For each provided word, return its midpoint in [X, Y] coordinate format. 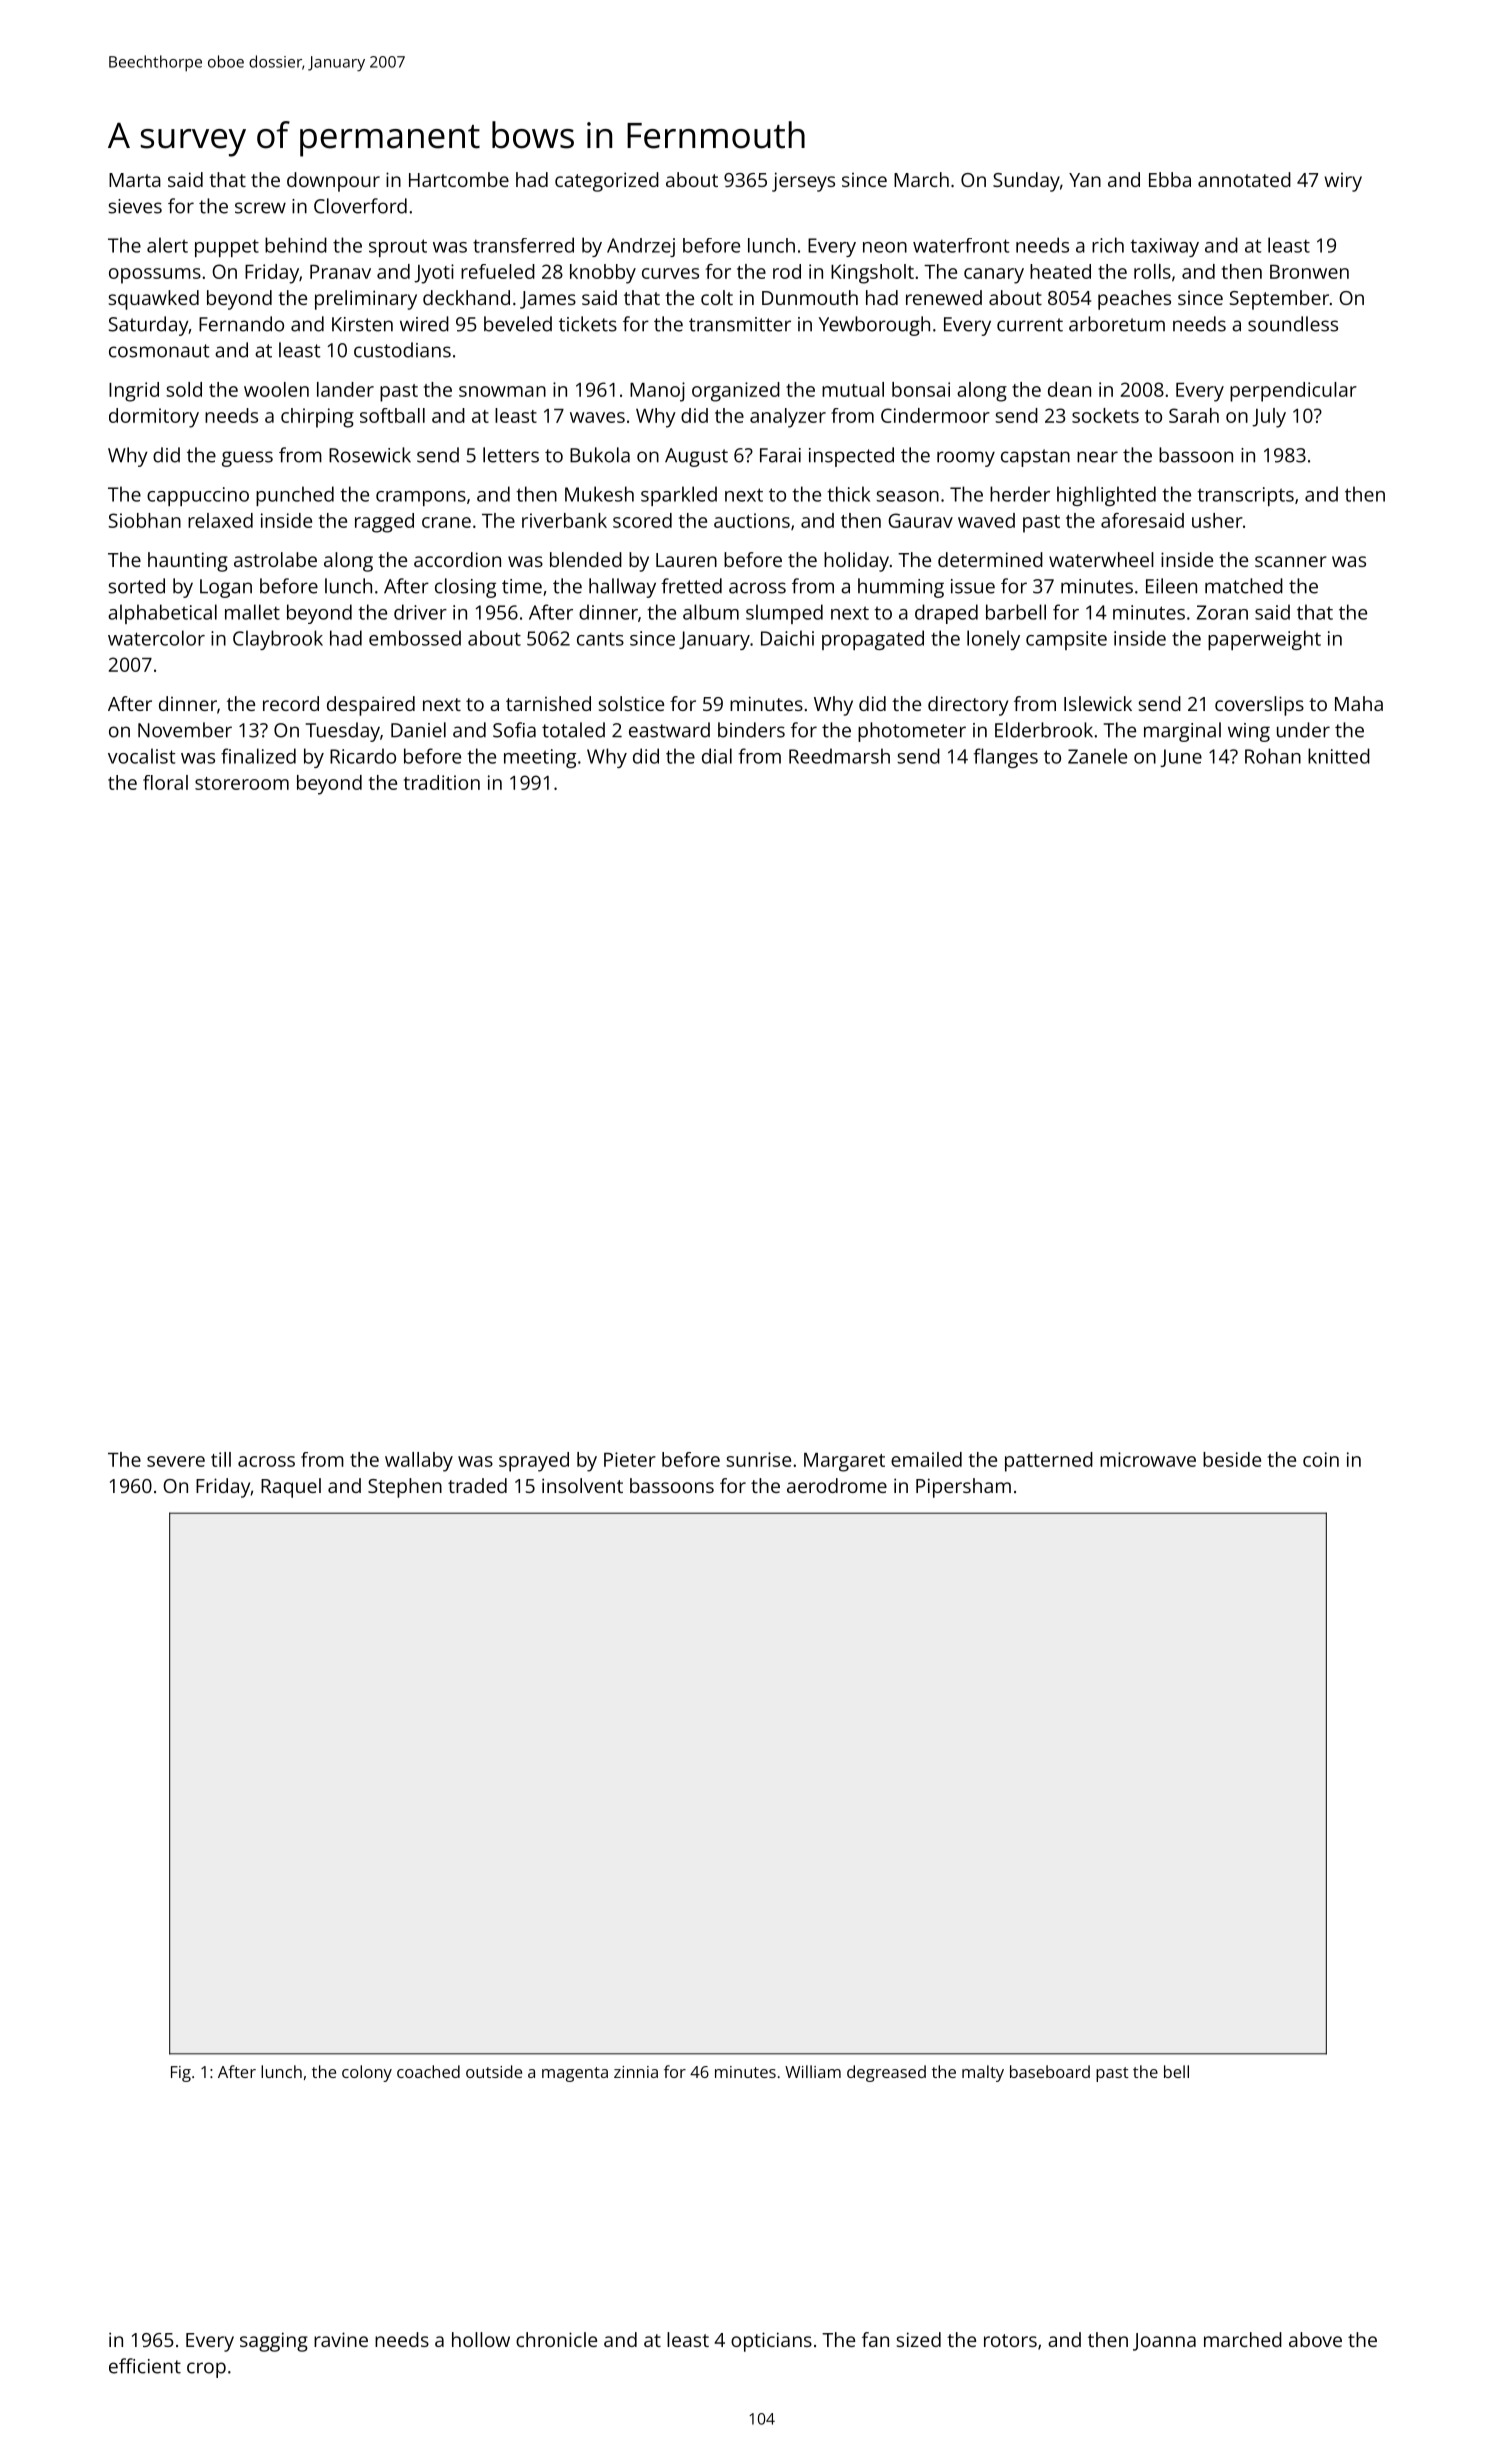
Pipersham [963, 1488]
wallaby [419, 1462]
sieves [135, 206]
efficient [145, 2366]
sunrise [758, 1459]
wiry [1343, 182]
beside [1232, 1459]
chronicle [556, 2339]
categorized [607, 182]
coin [1321, 1459]
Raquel [291, 1488]
